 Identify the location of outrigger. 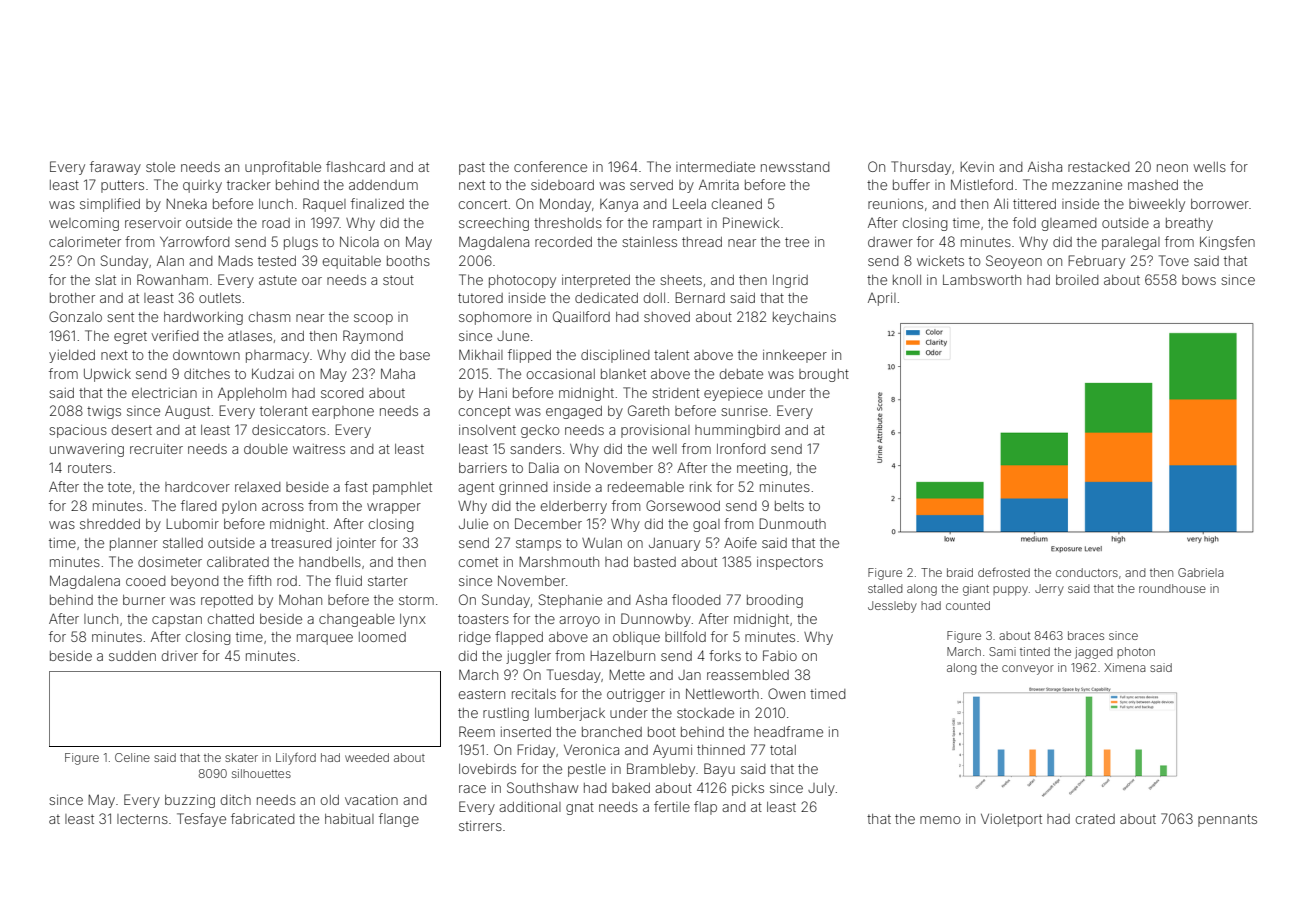
(636, 695).
